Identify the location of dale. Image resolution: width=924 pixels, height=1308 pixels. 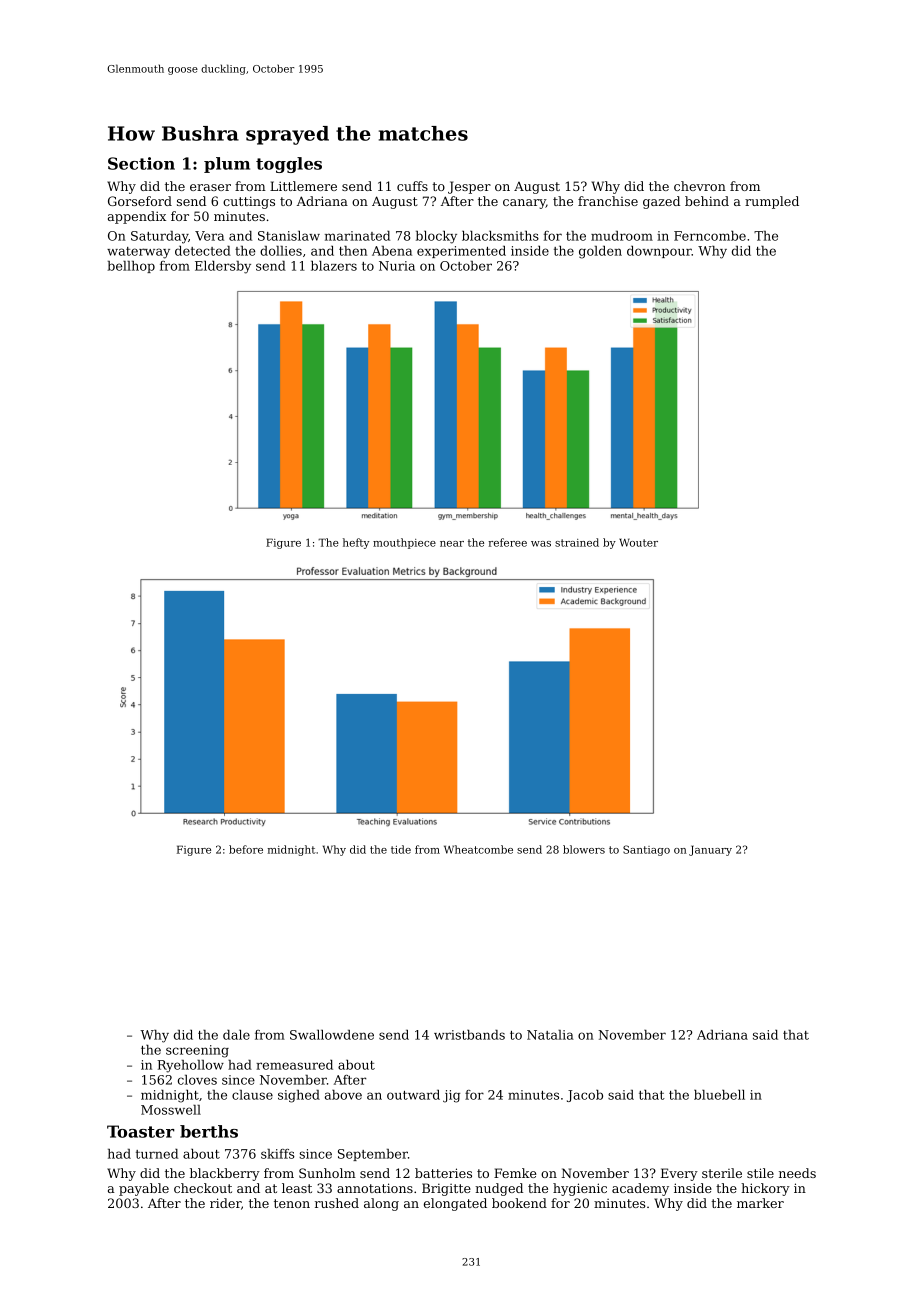
(236, 1035).
